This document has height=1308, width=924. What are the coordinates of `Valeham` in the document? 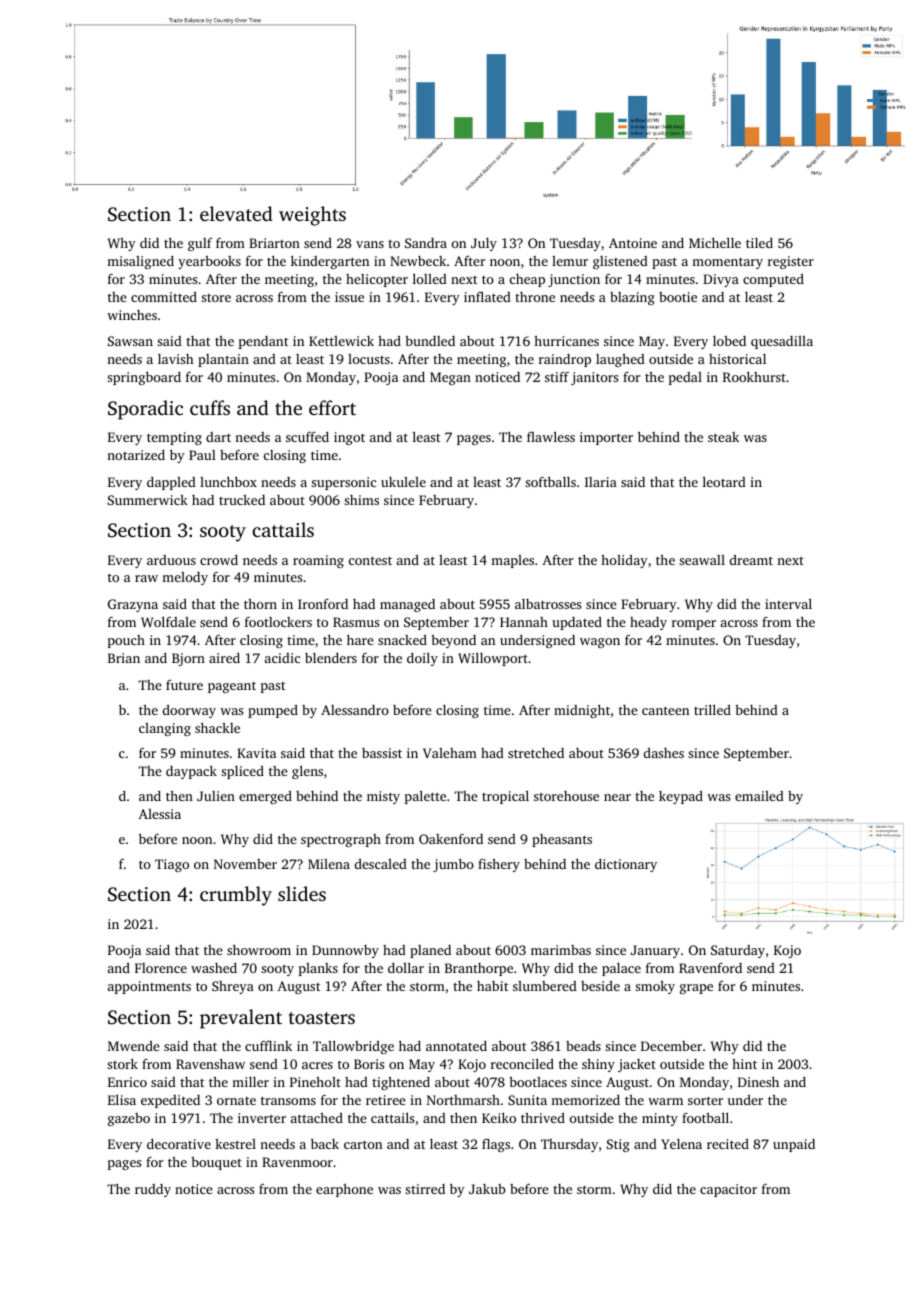 It's located at (450, 753).
